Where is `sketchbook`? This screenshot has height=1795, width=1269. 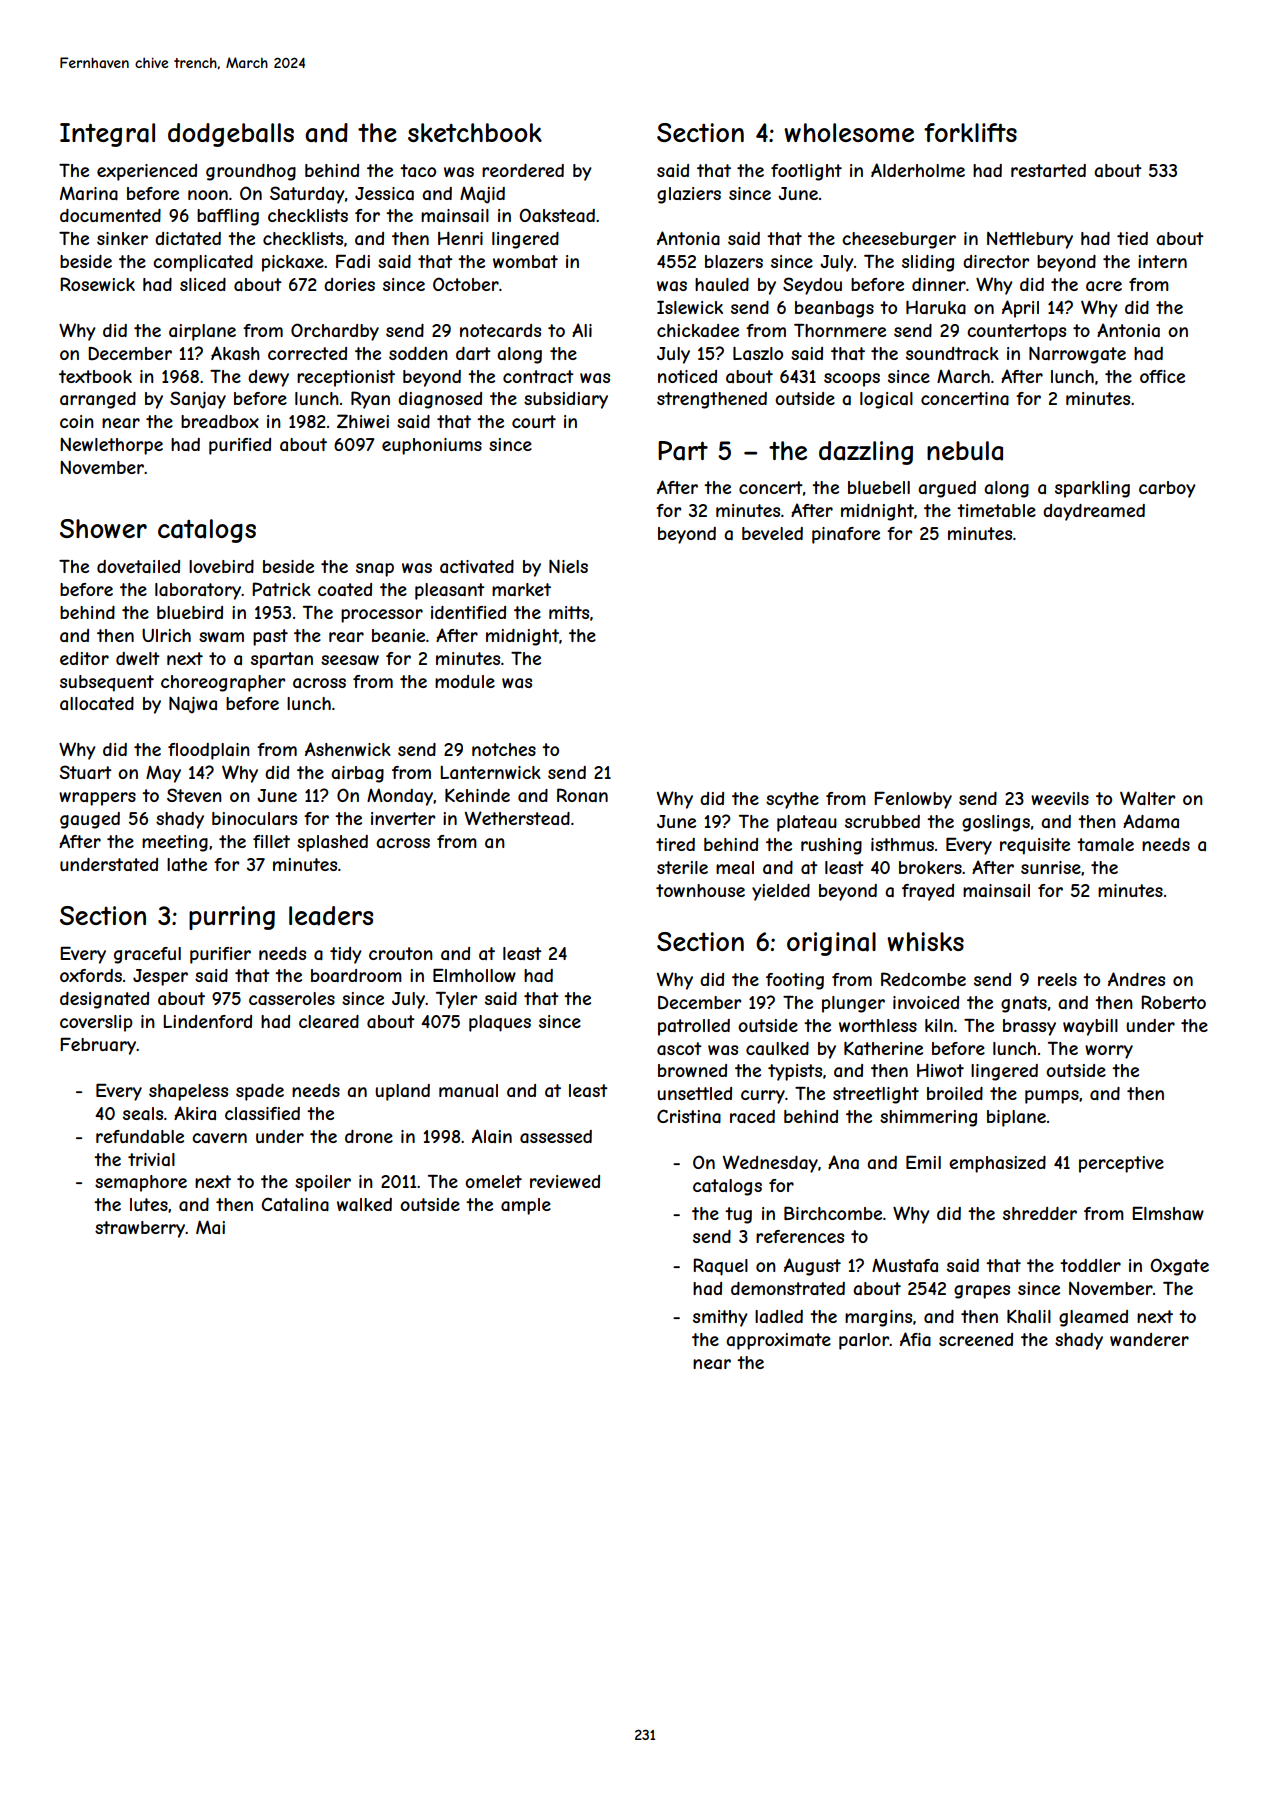
sketchbook is located at coordinates (475, 132).
